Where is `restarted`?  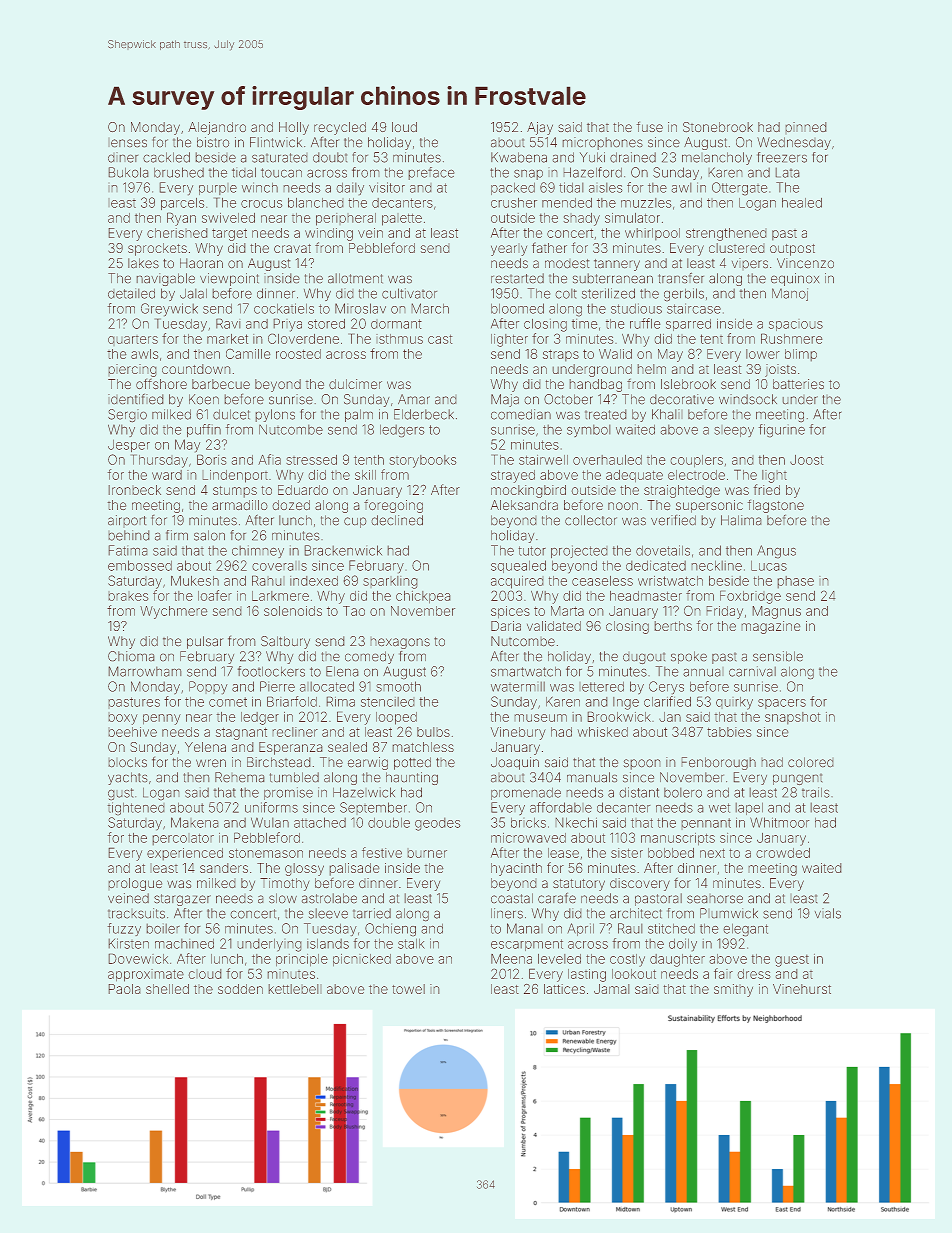 restarted is located at coordinates (517, 278).
